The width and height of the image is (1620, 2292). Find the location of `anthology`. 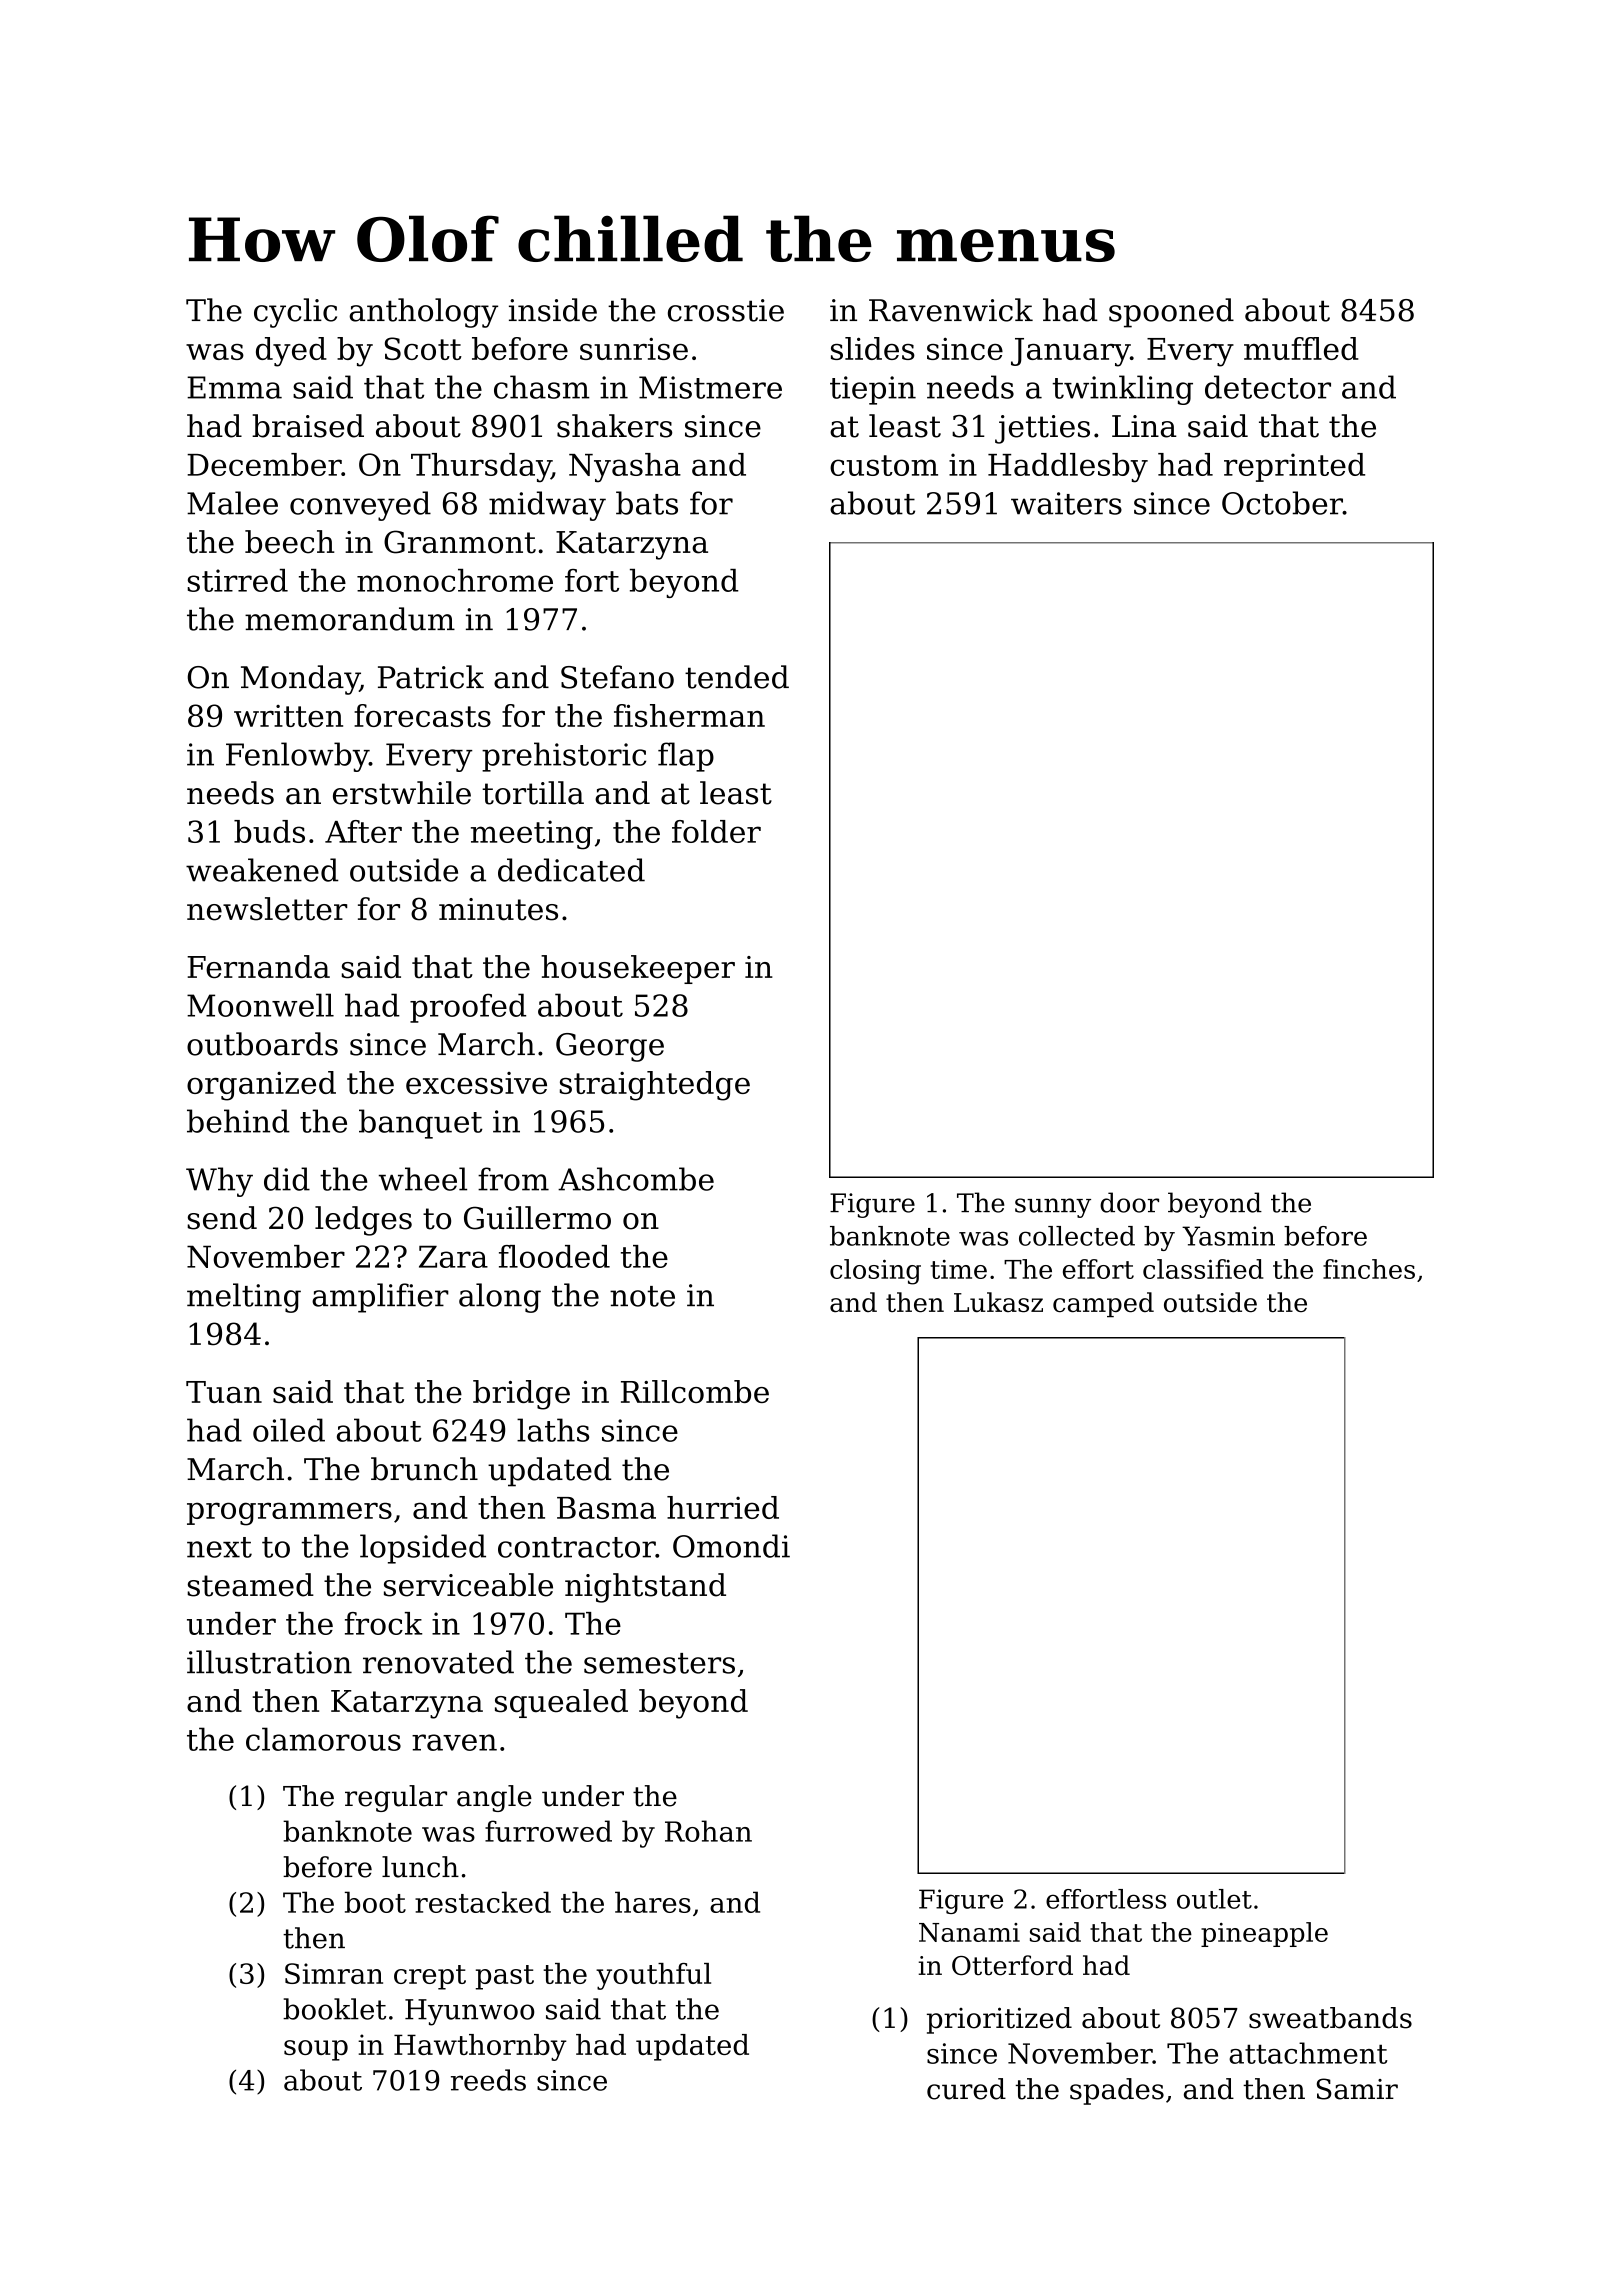

anthology is located at coordinates (423, 313).
